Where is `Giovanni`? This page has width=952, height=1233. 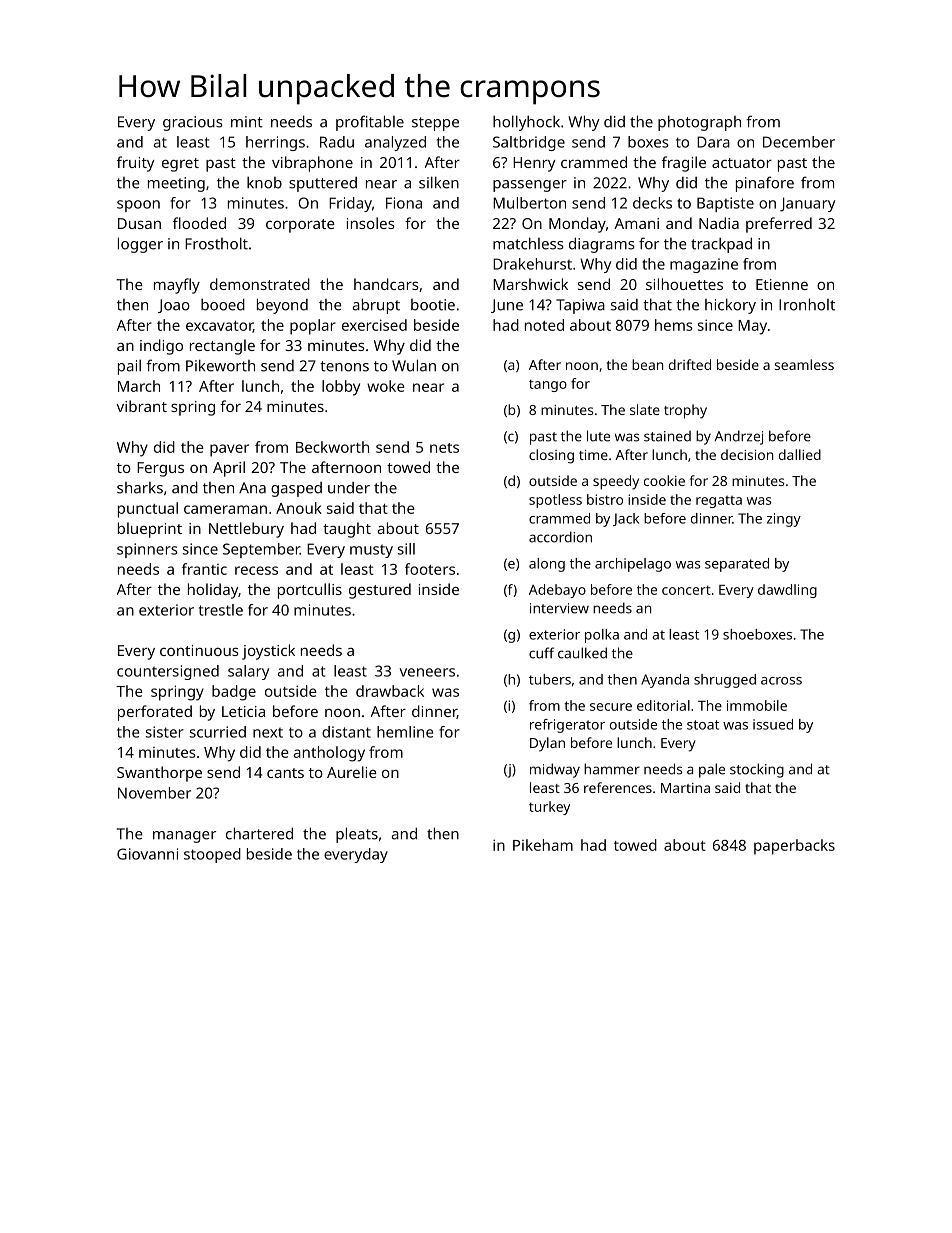 Giovanni is located at coordinates (147, 854).
